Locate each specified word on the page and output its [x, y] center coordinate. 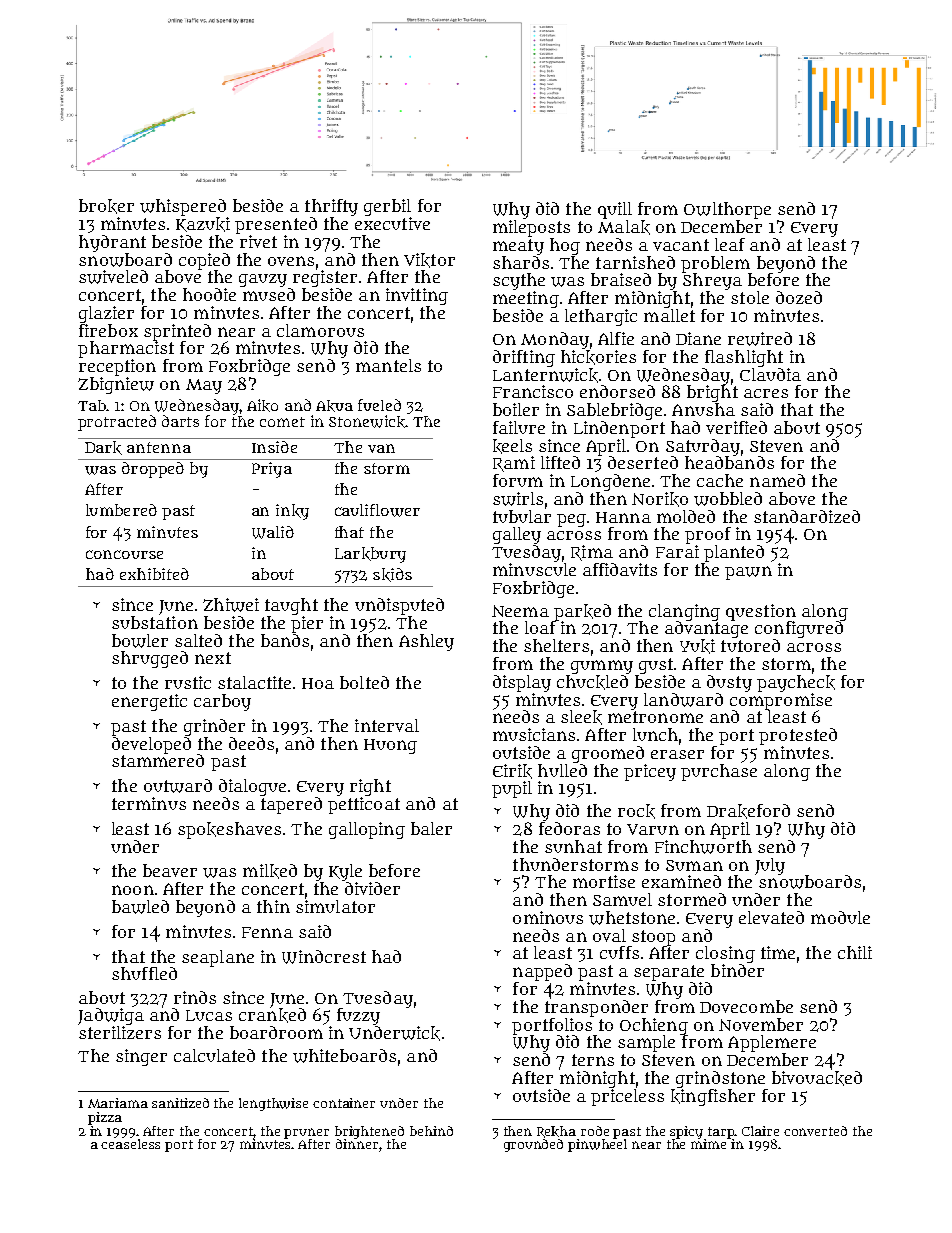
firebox [108, 330]
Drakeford [748, 811]
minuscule [534, 569]
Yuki [697, 646]
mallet [669, 315]
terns [593, 1060]
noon [133, 890]
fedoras [569, 828]
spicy [686, 1132]
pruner [306, 1133]
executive [392, 223]
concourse [124, 554]
